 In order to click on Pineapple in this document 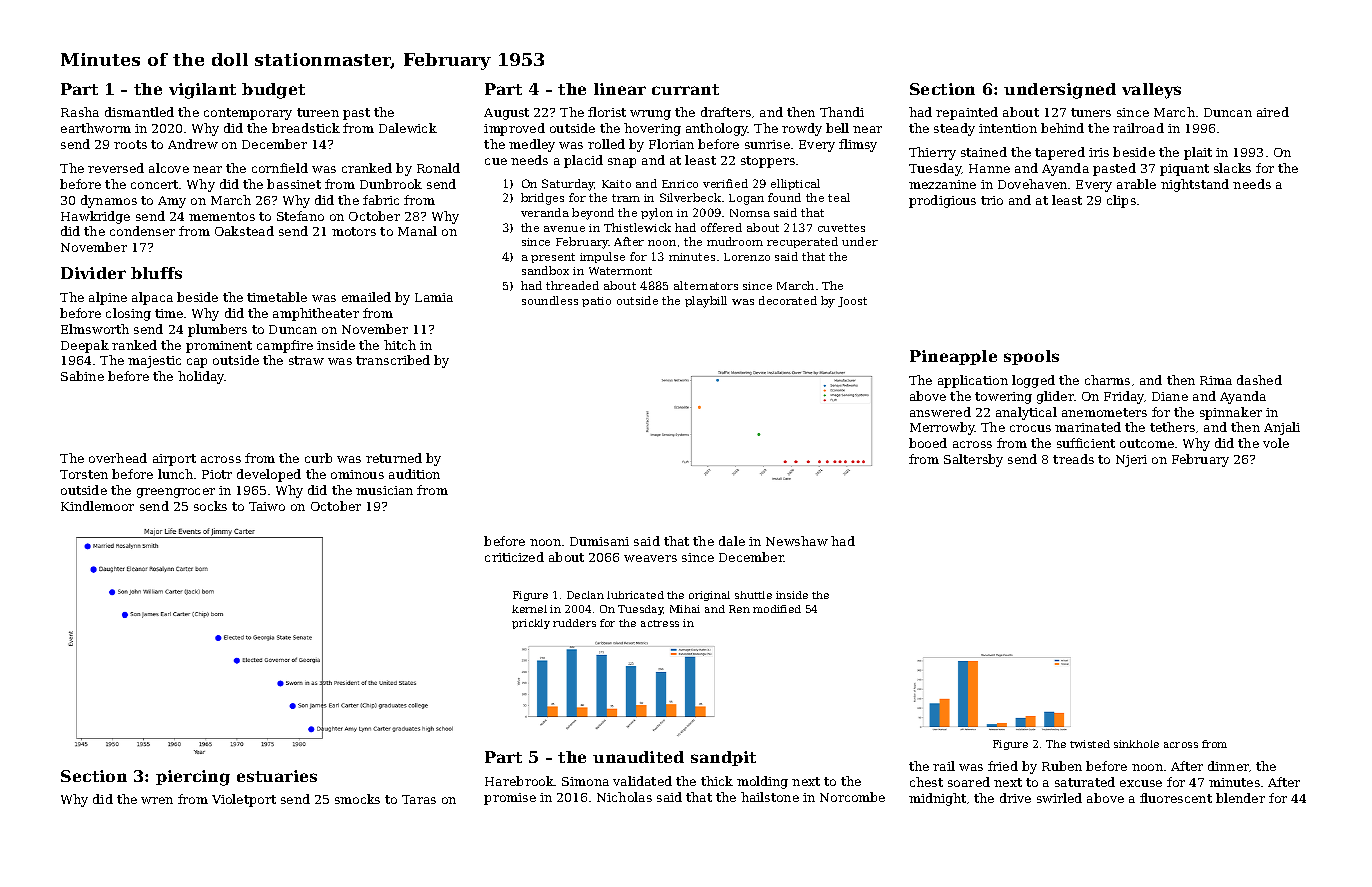, I will do `click(953, 357)`.
